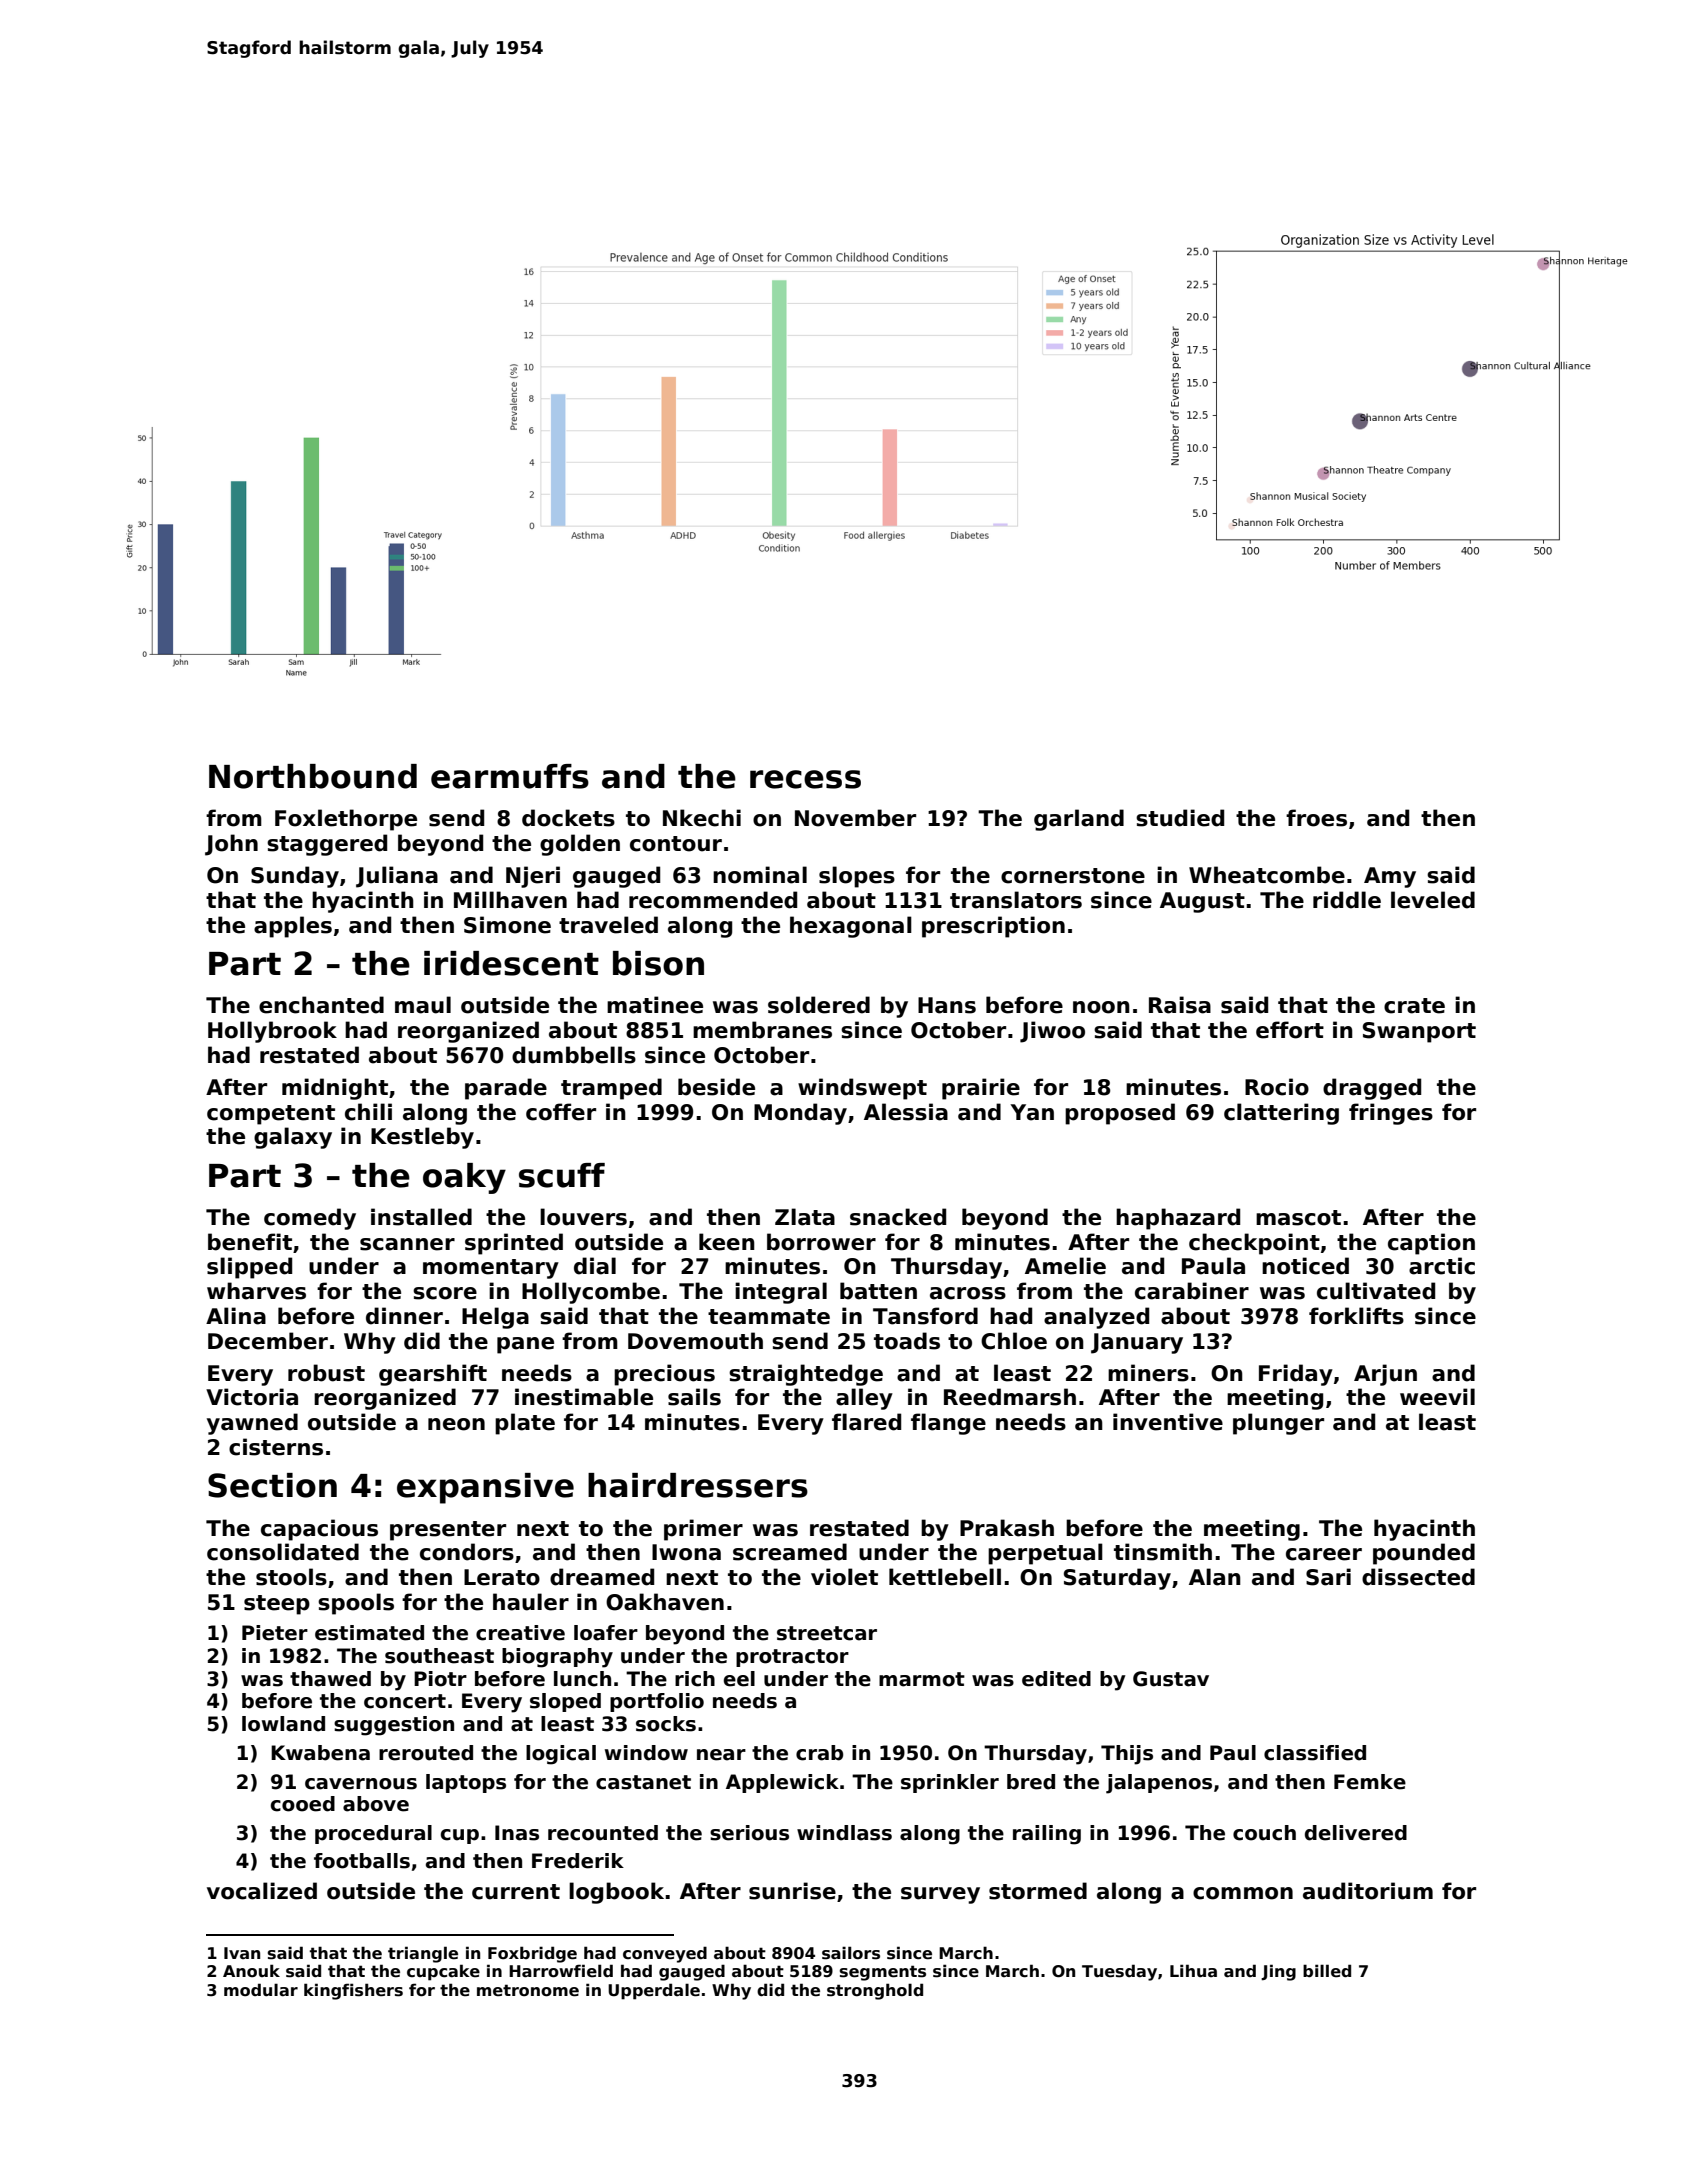 The width and height of the page is (1683, 2178). I want to click on fringes, so click(1391, 1114).
